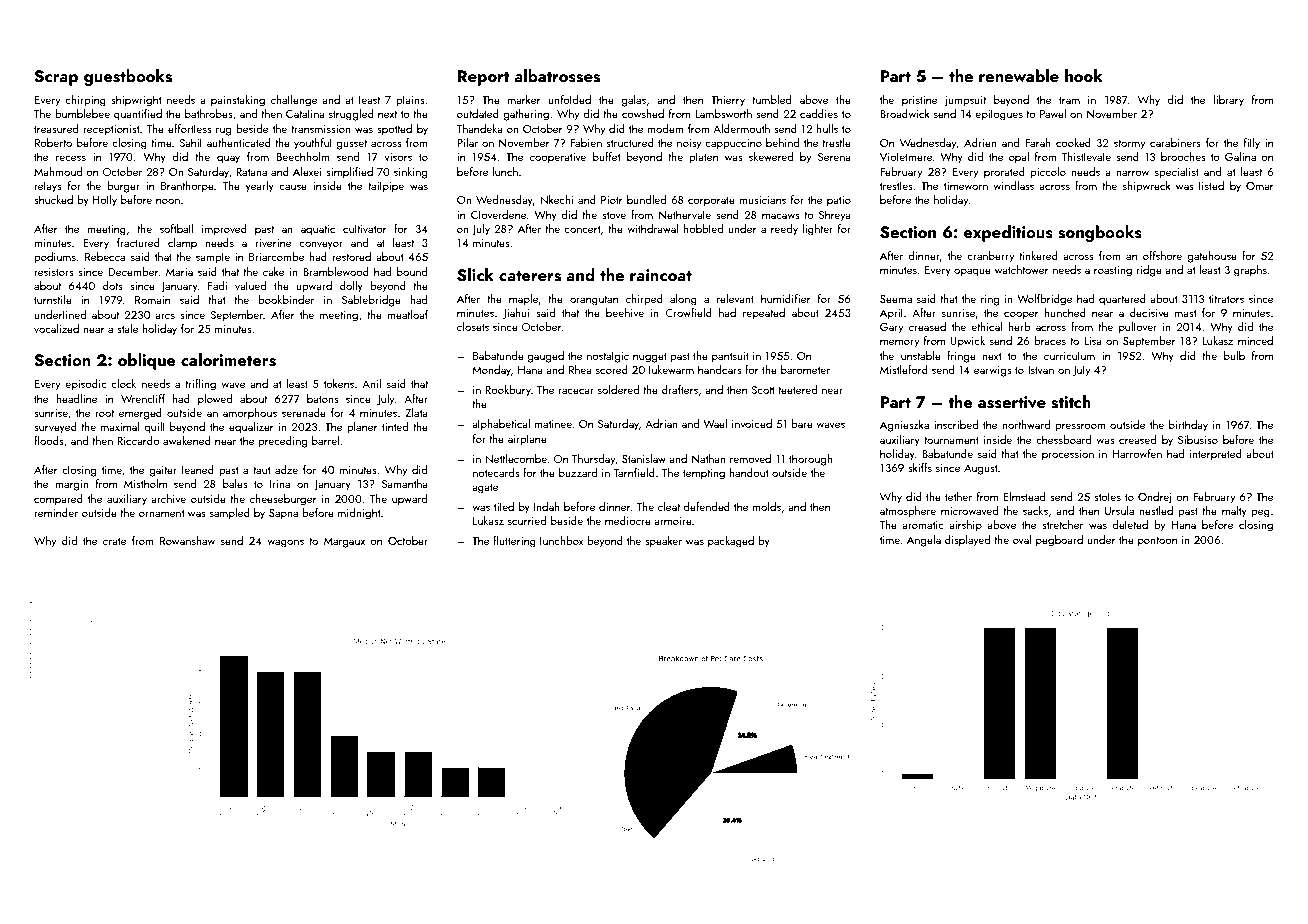  I want to click on tram, so click(1069, 100).
